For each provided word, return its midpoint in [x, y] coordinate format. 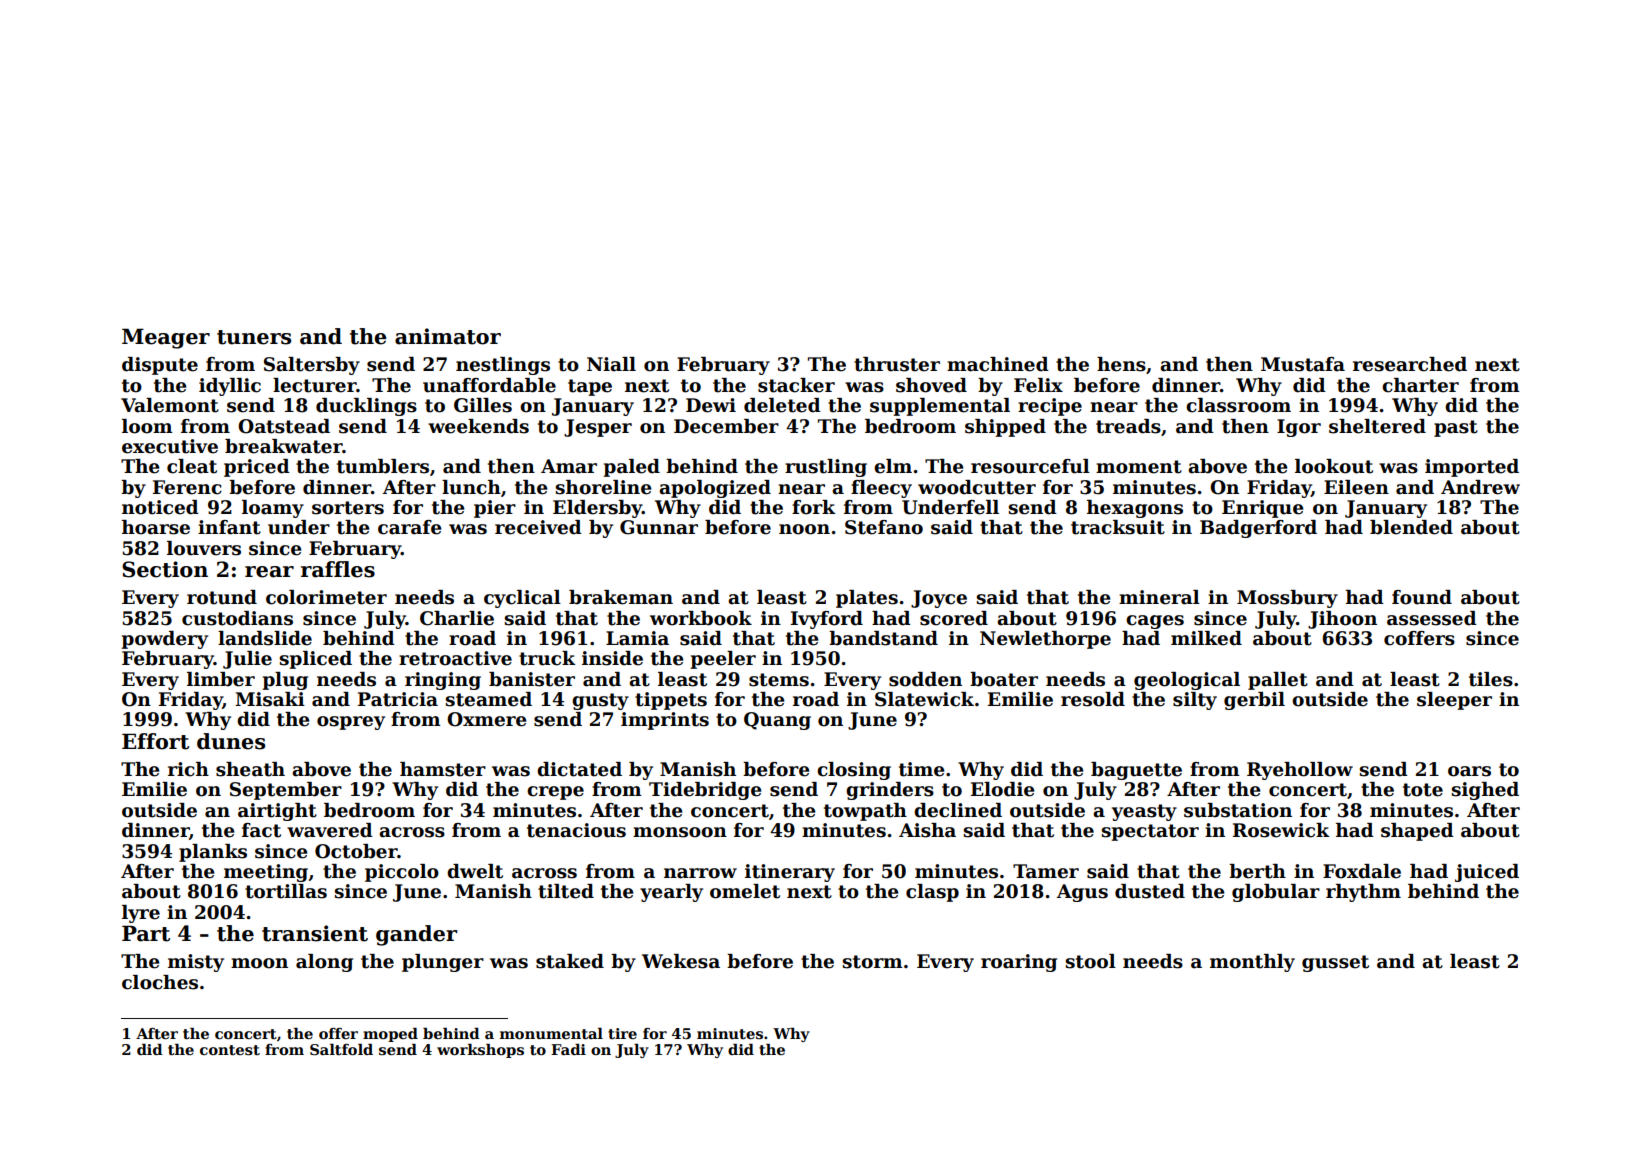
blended [1411, 527]
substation [1238, 810]
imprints [665, 721]
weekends [478, 426]
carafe [409, 527]
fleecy [881, 489]
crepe [555, 793]
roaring [1019, 963]
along [324, 963]
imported [1472, 468]
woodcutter [977, 487]
